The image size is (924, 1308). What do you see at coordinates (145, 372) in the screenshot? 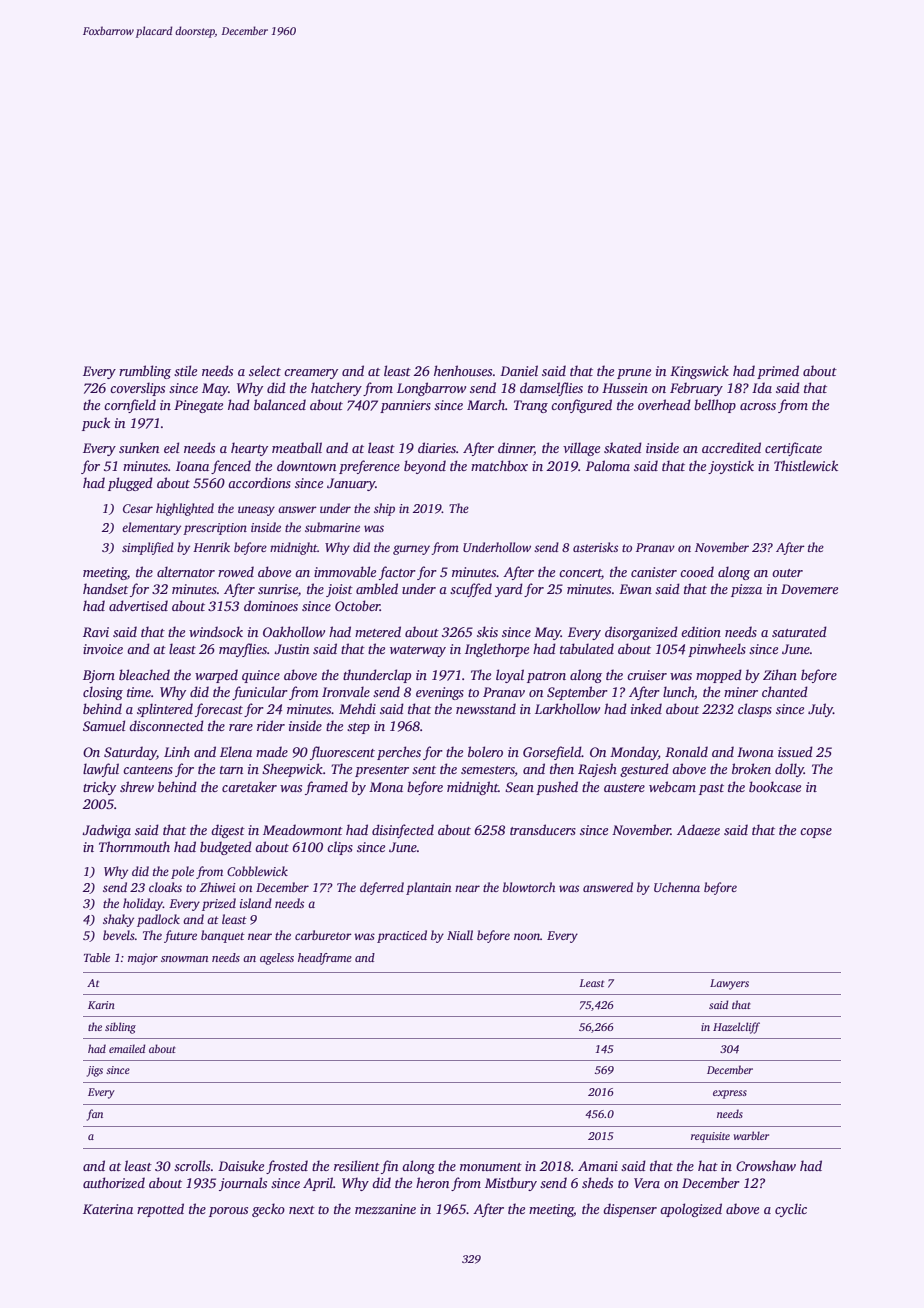
I see `rumbling` at bounding box center [145, 372].
